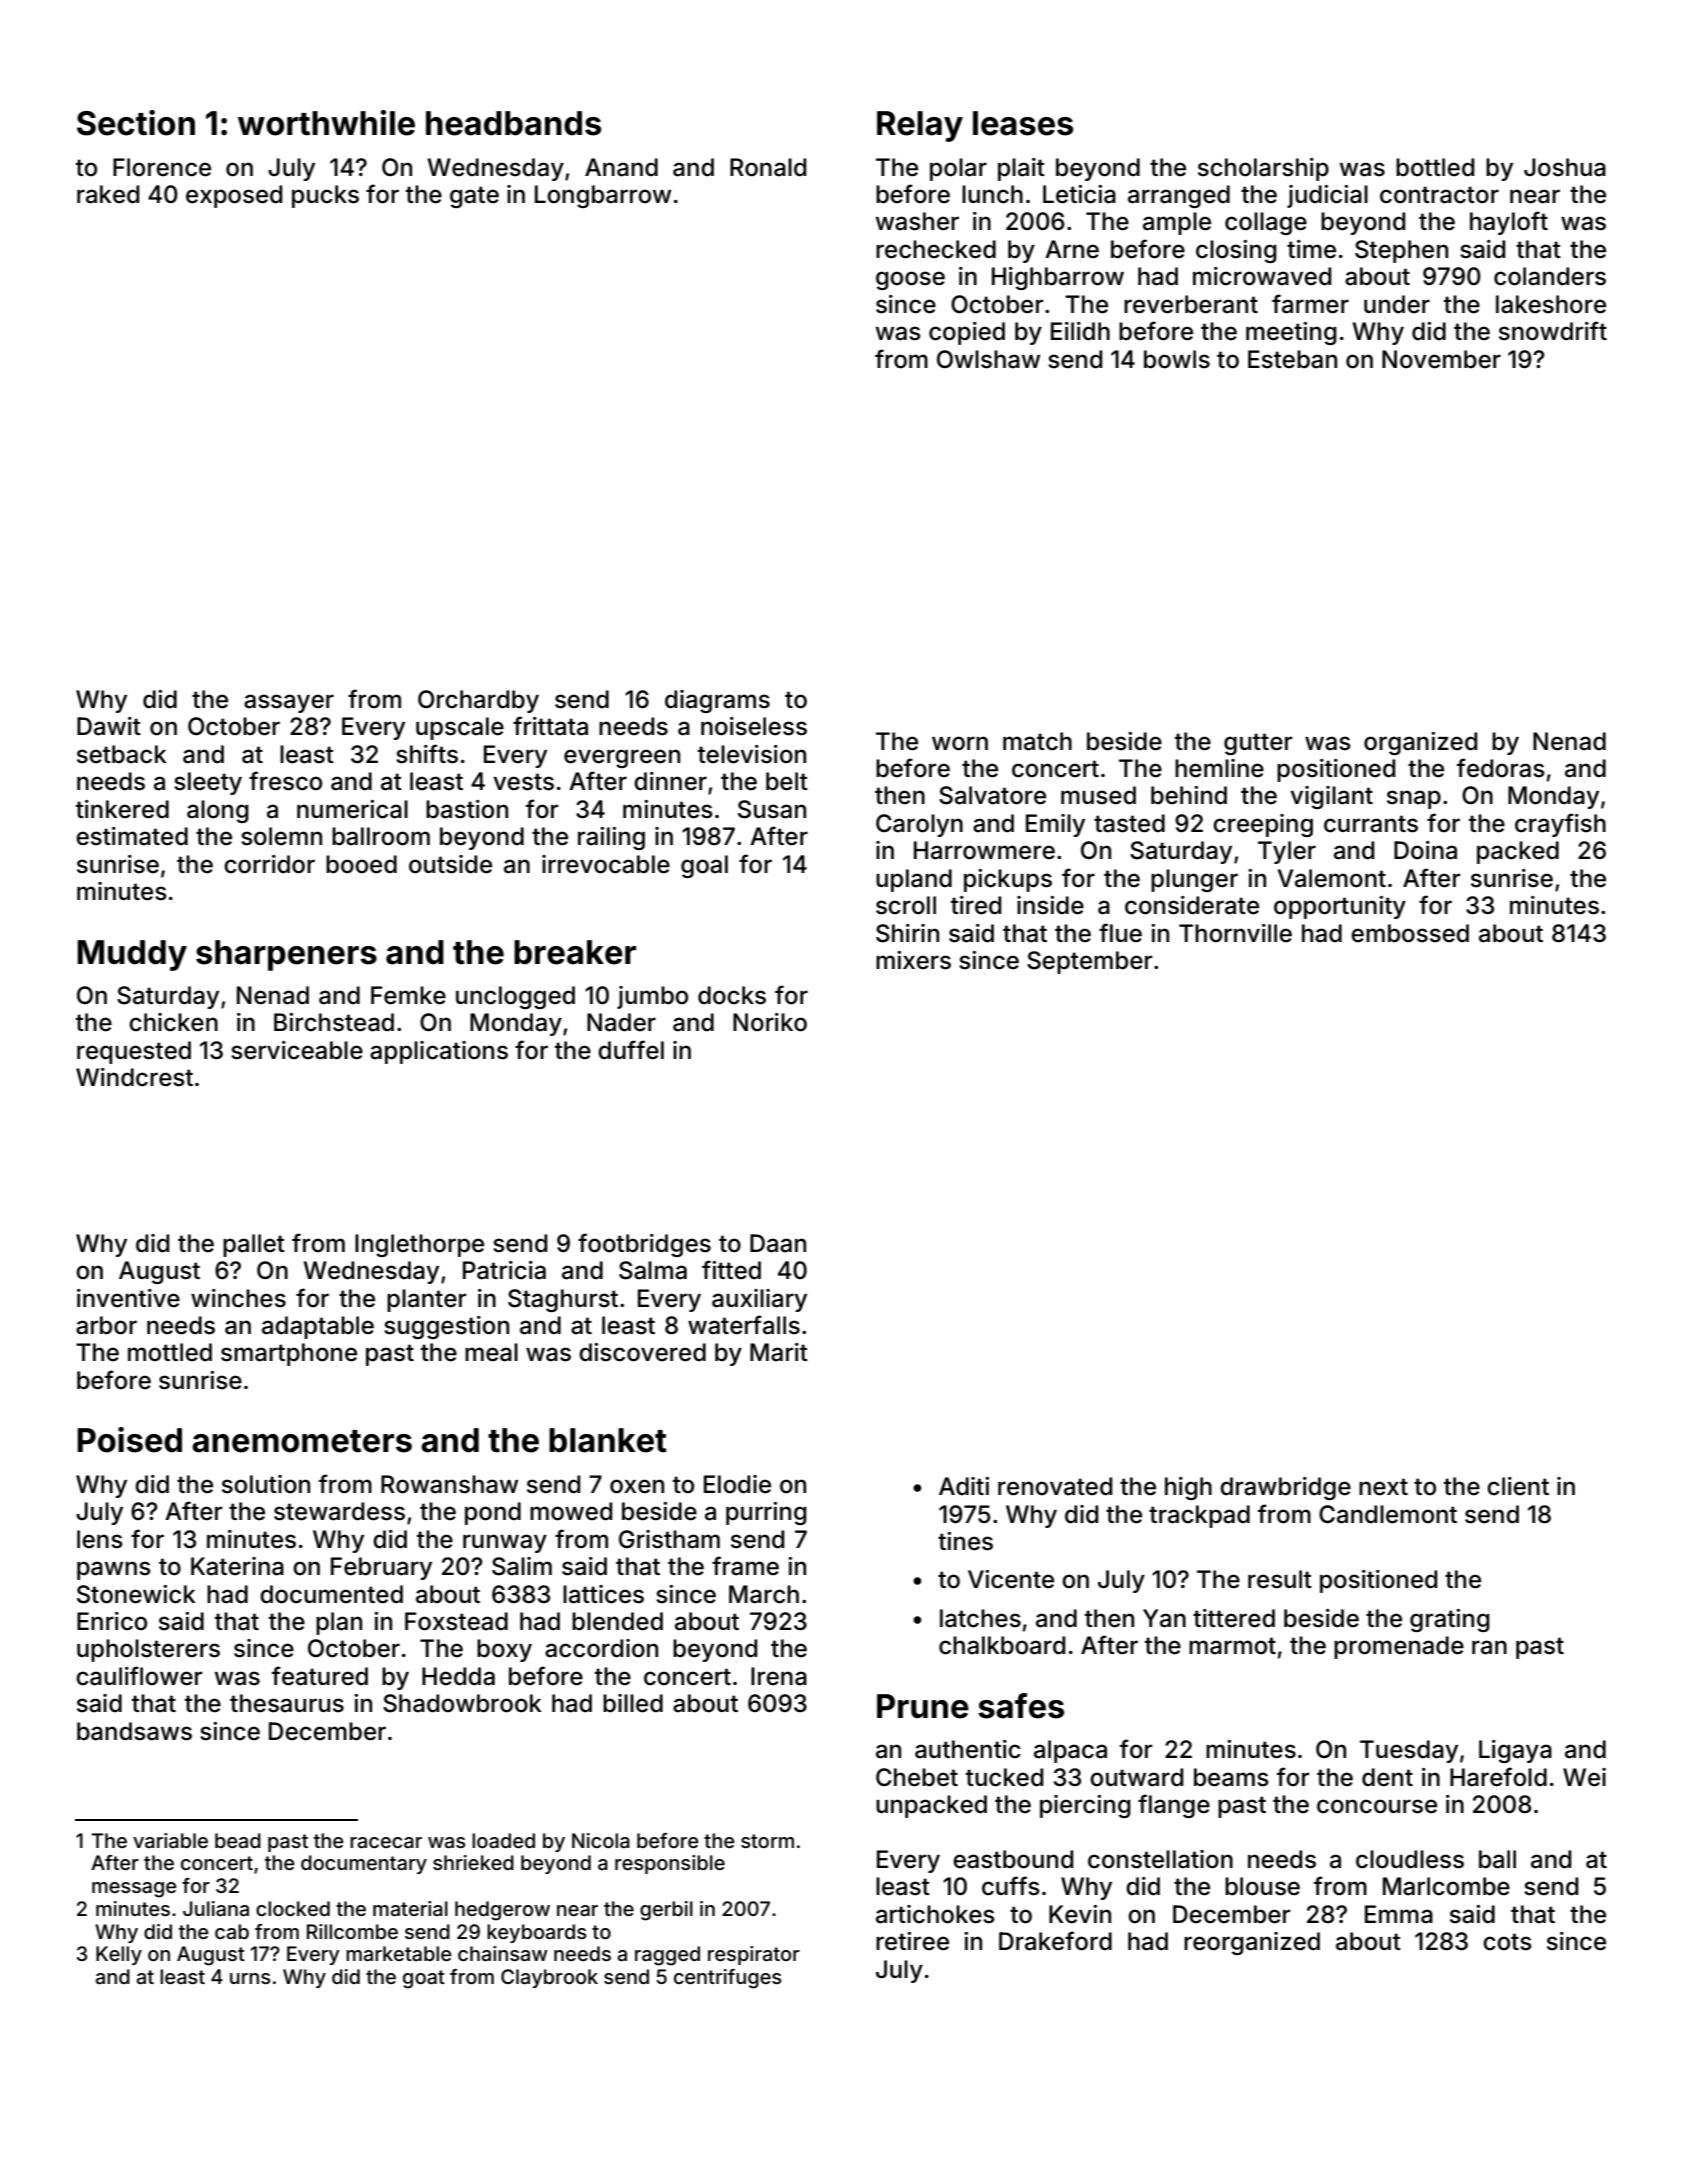 This screenshot has width=1683, height=2178. Describe the element at coordinates (1023, 123) in the screenshot. I see `leases` at that location.
